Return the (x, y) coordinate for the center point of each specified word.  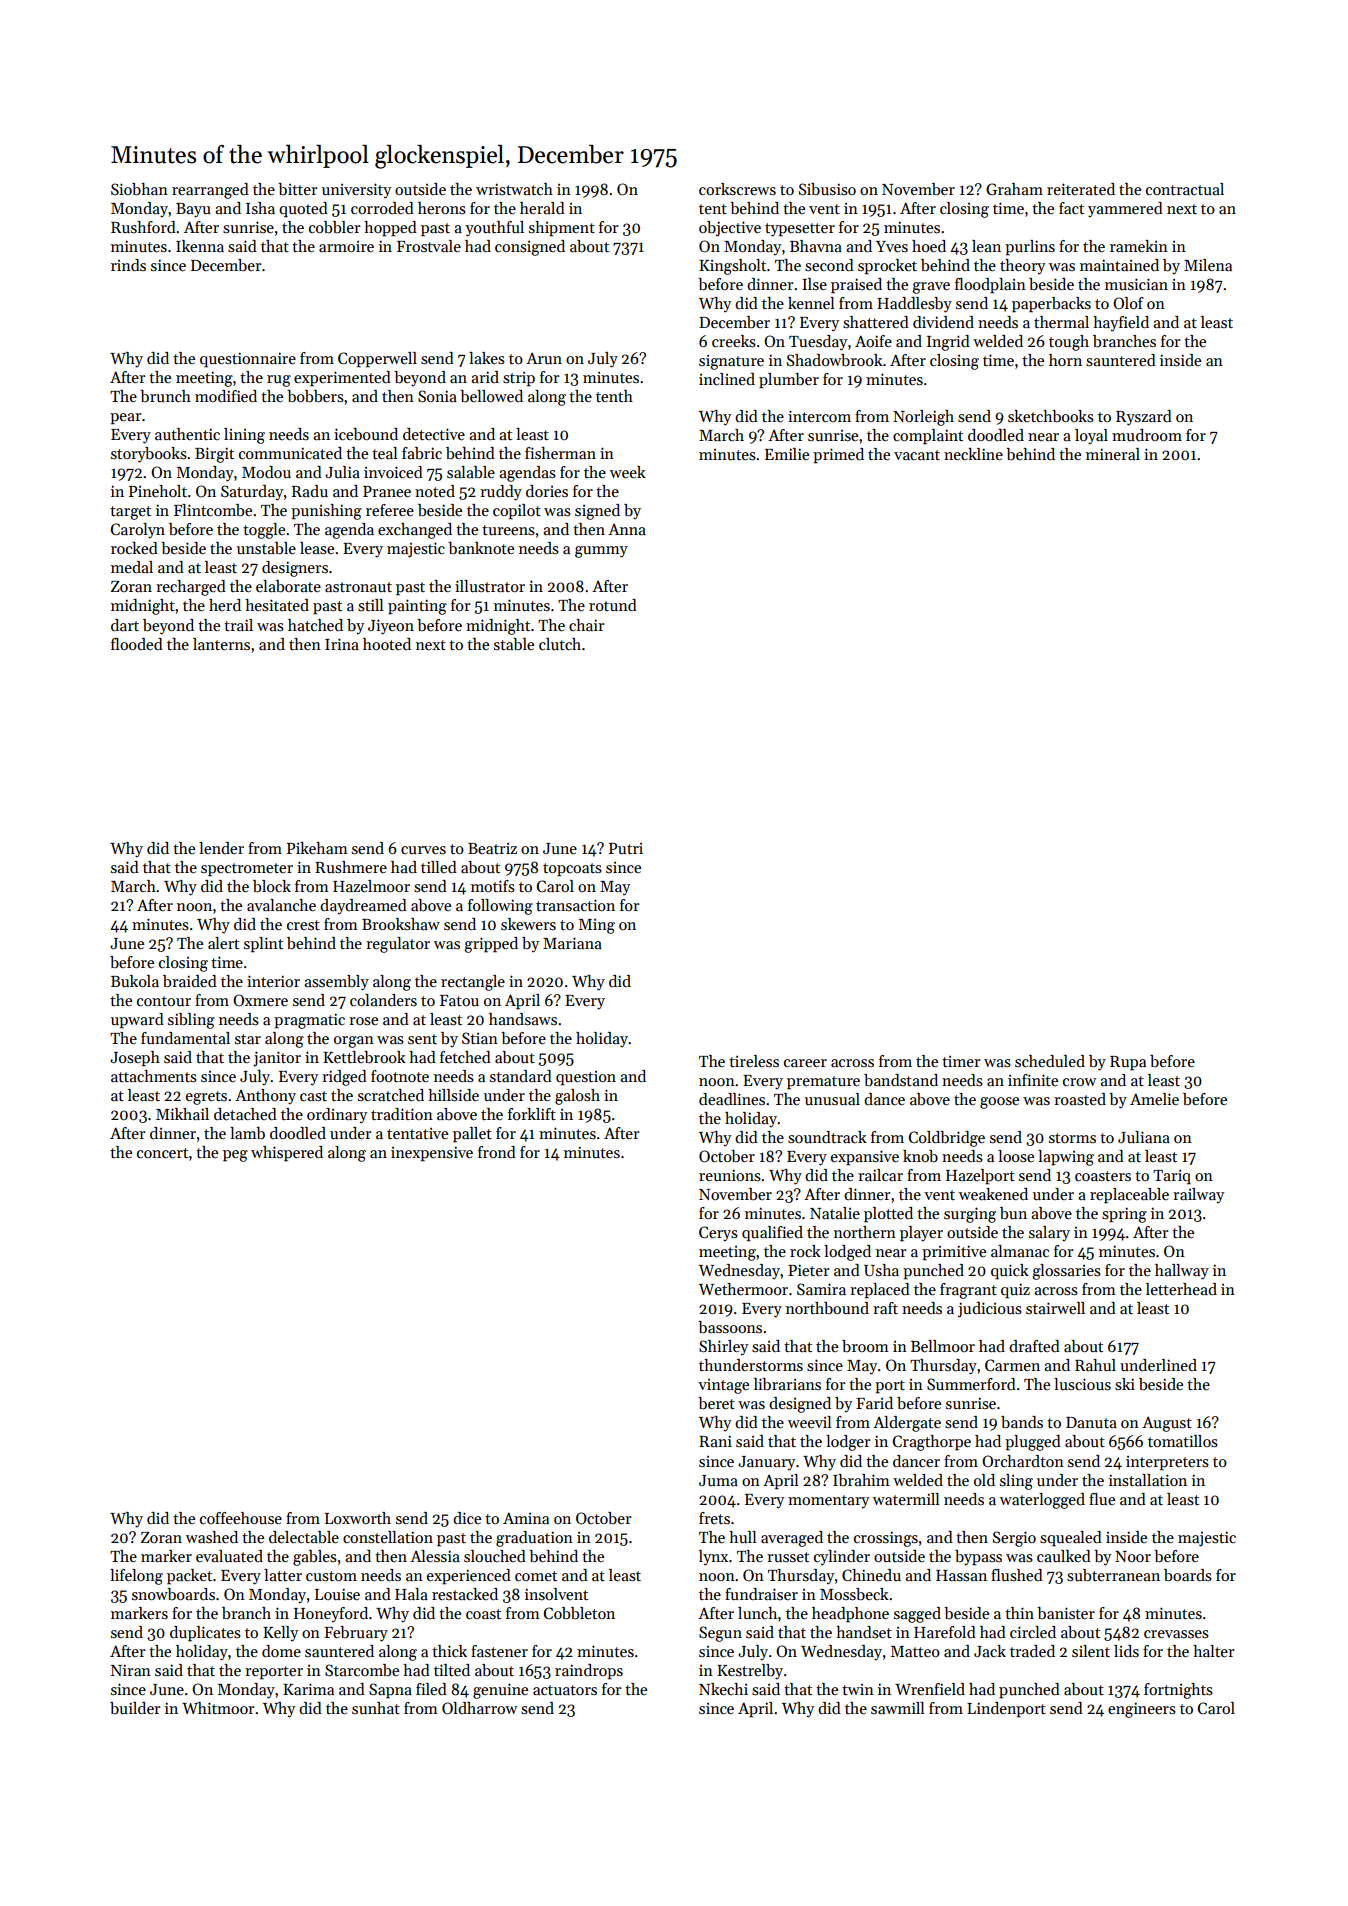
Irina (342, 644)
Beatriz (492, 848)
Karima (308, 1689)
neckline (973, 454)
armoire (346, 246)
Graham (1014, 189)
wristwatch (514, 189)
